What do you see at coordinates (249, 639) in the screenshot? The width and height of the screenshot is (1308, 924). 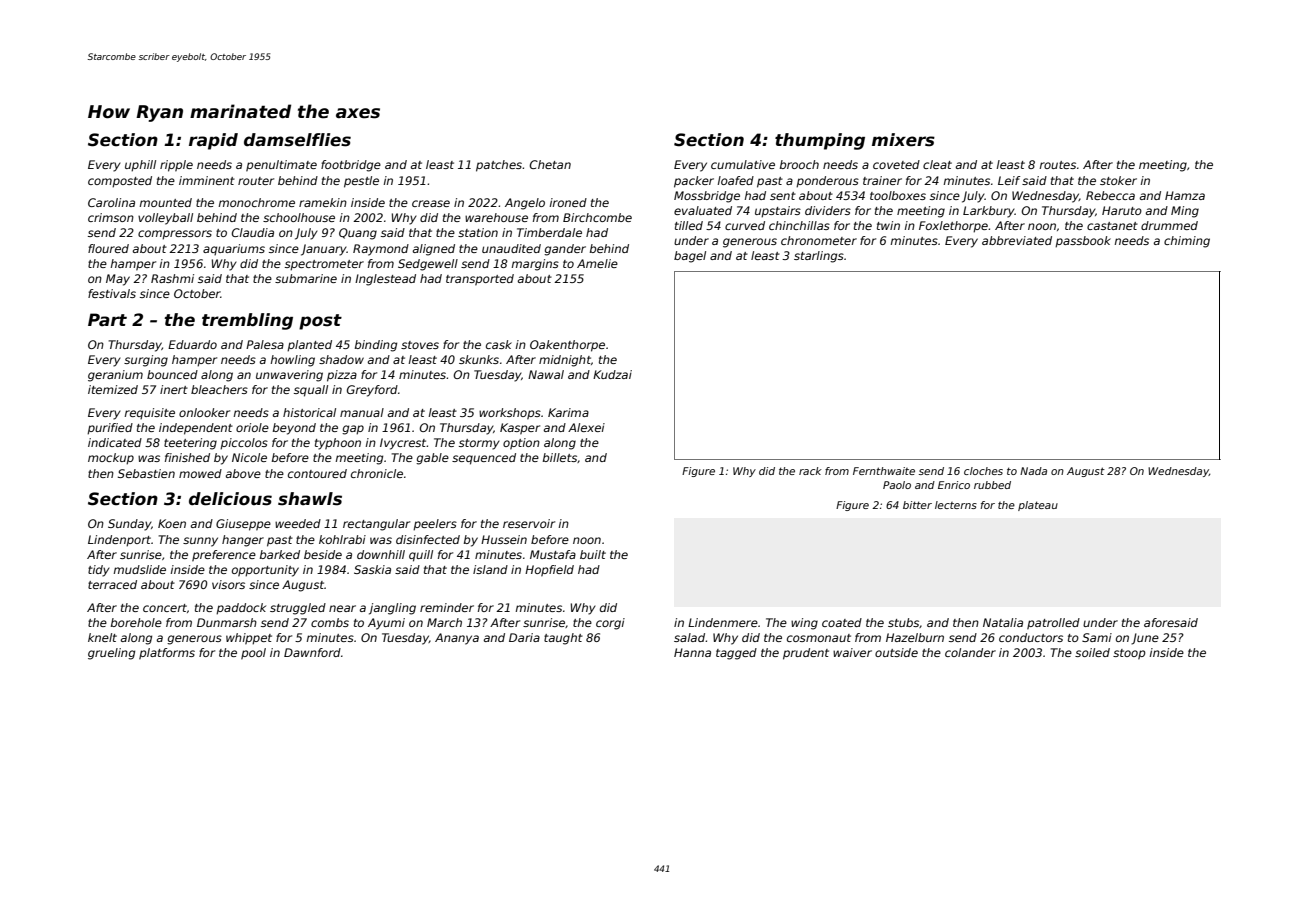 I see `whippet` at bounding box center [249, 639].
